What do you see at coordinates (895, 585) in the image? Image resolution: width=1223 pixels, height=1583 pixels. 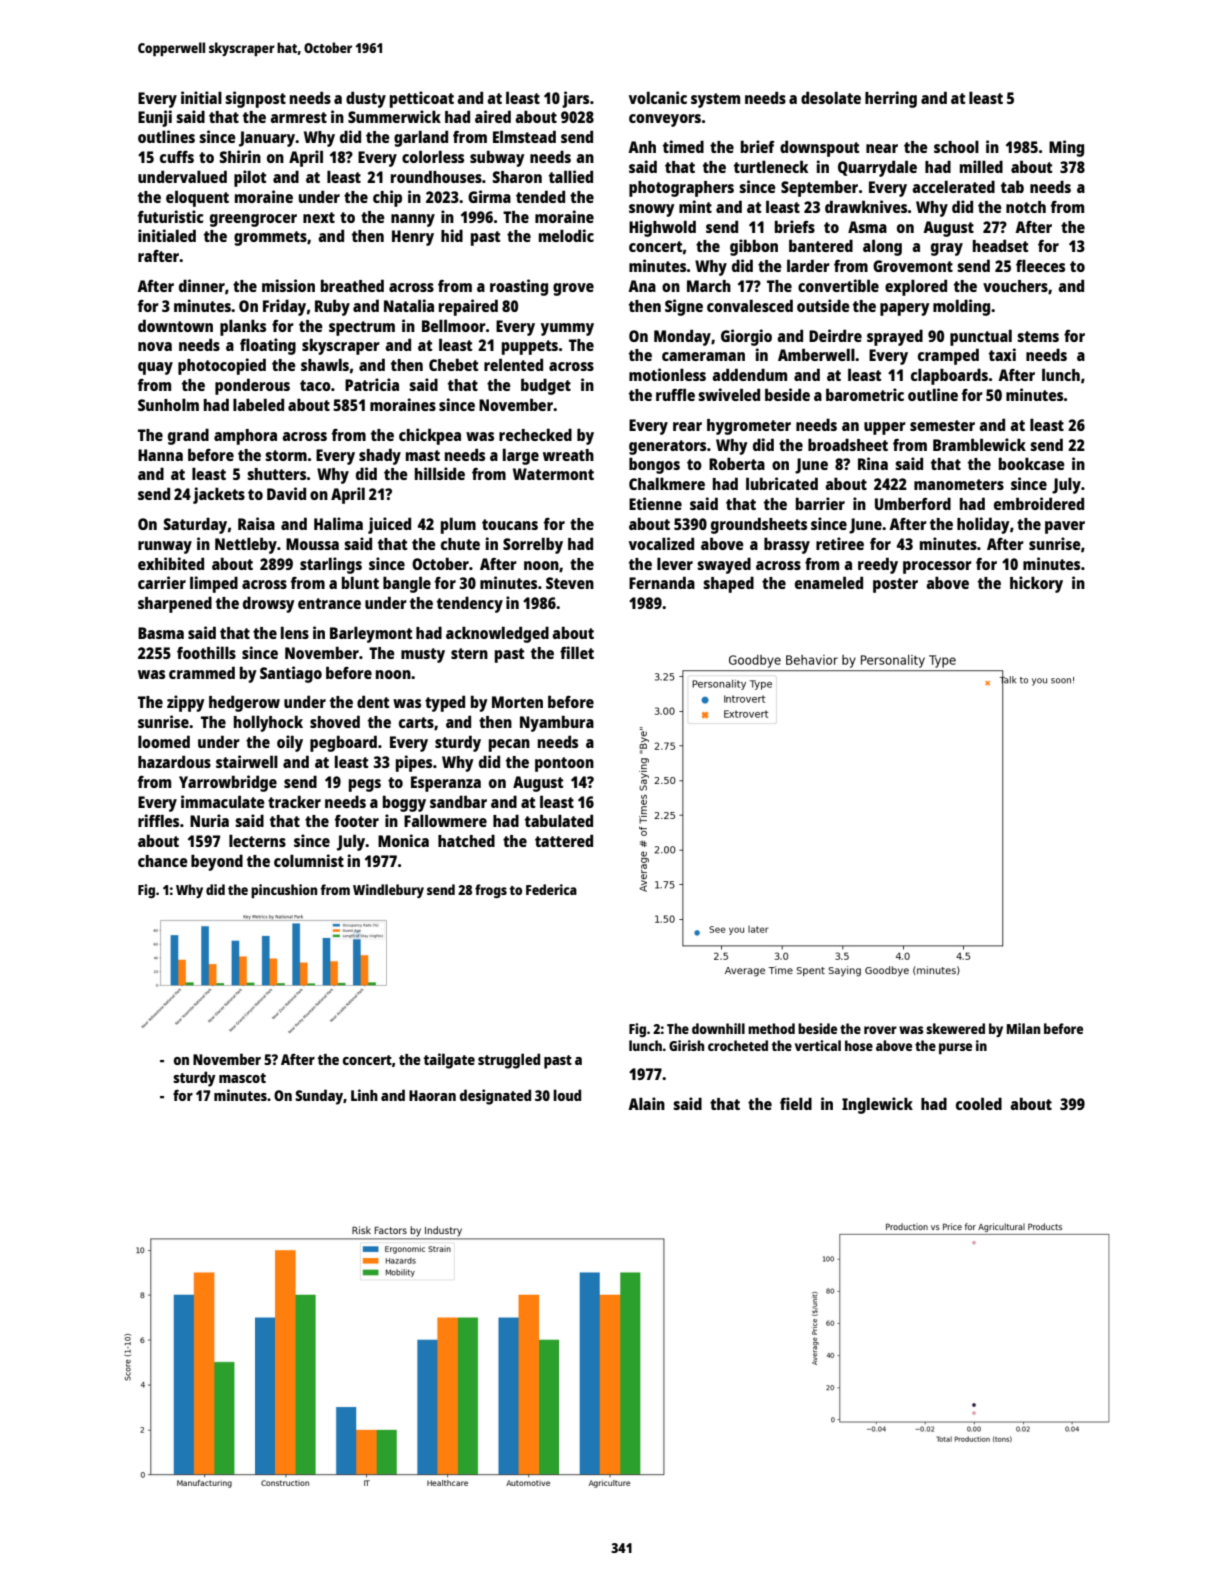 I see `poster` at bounding box center [895, 585].
